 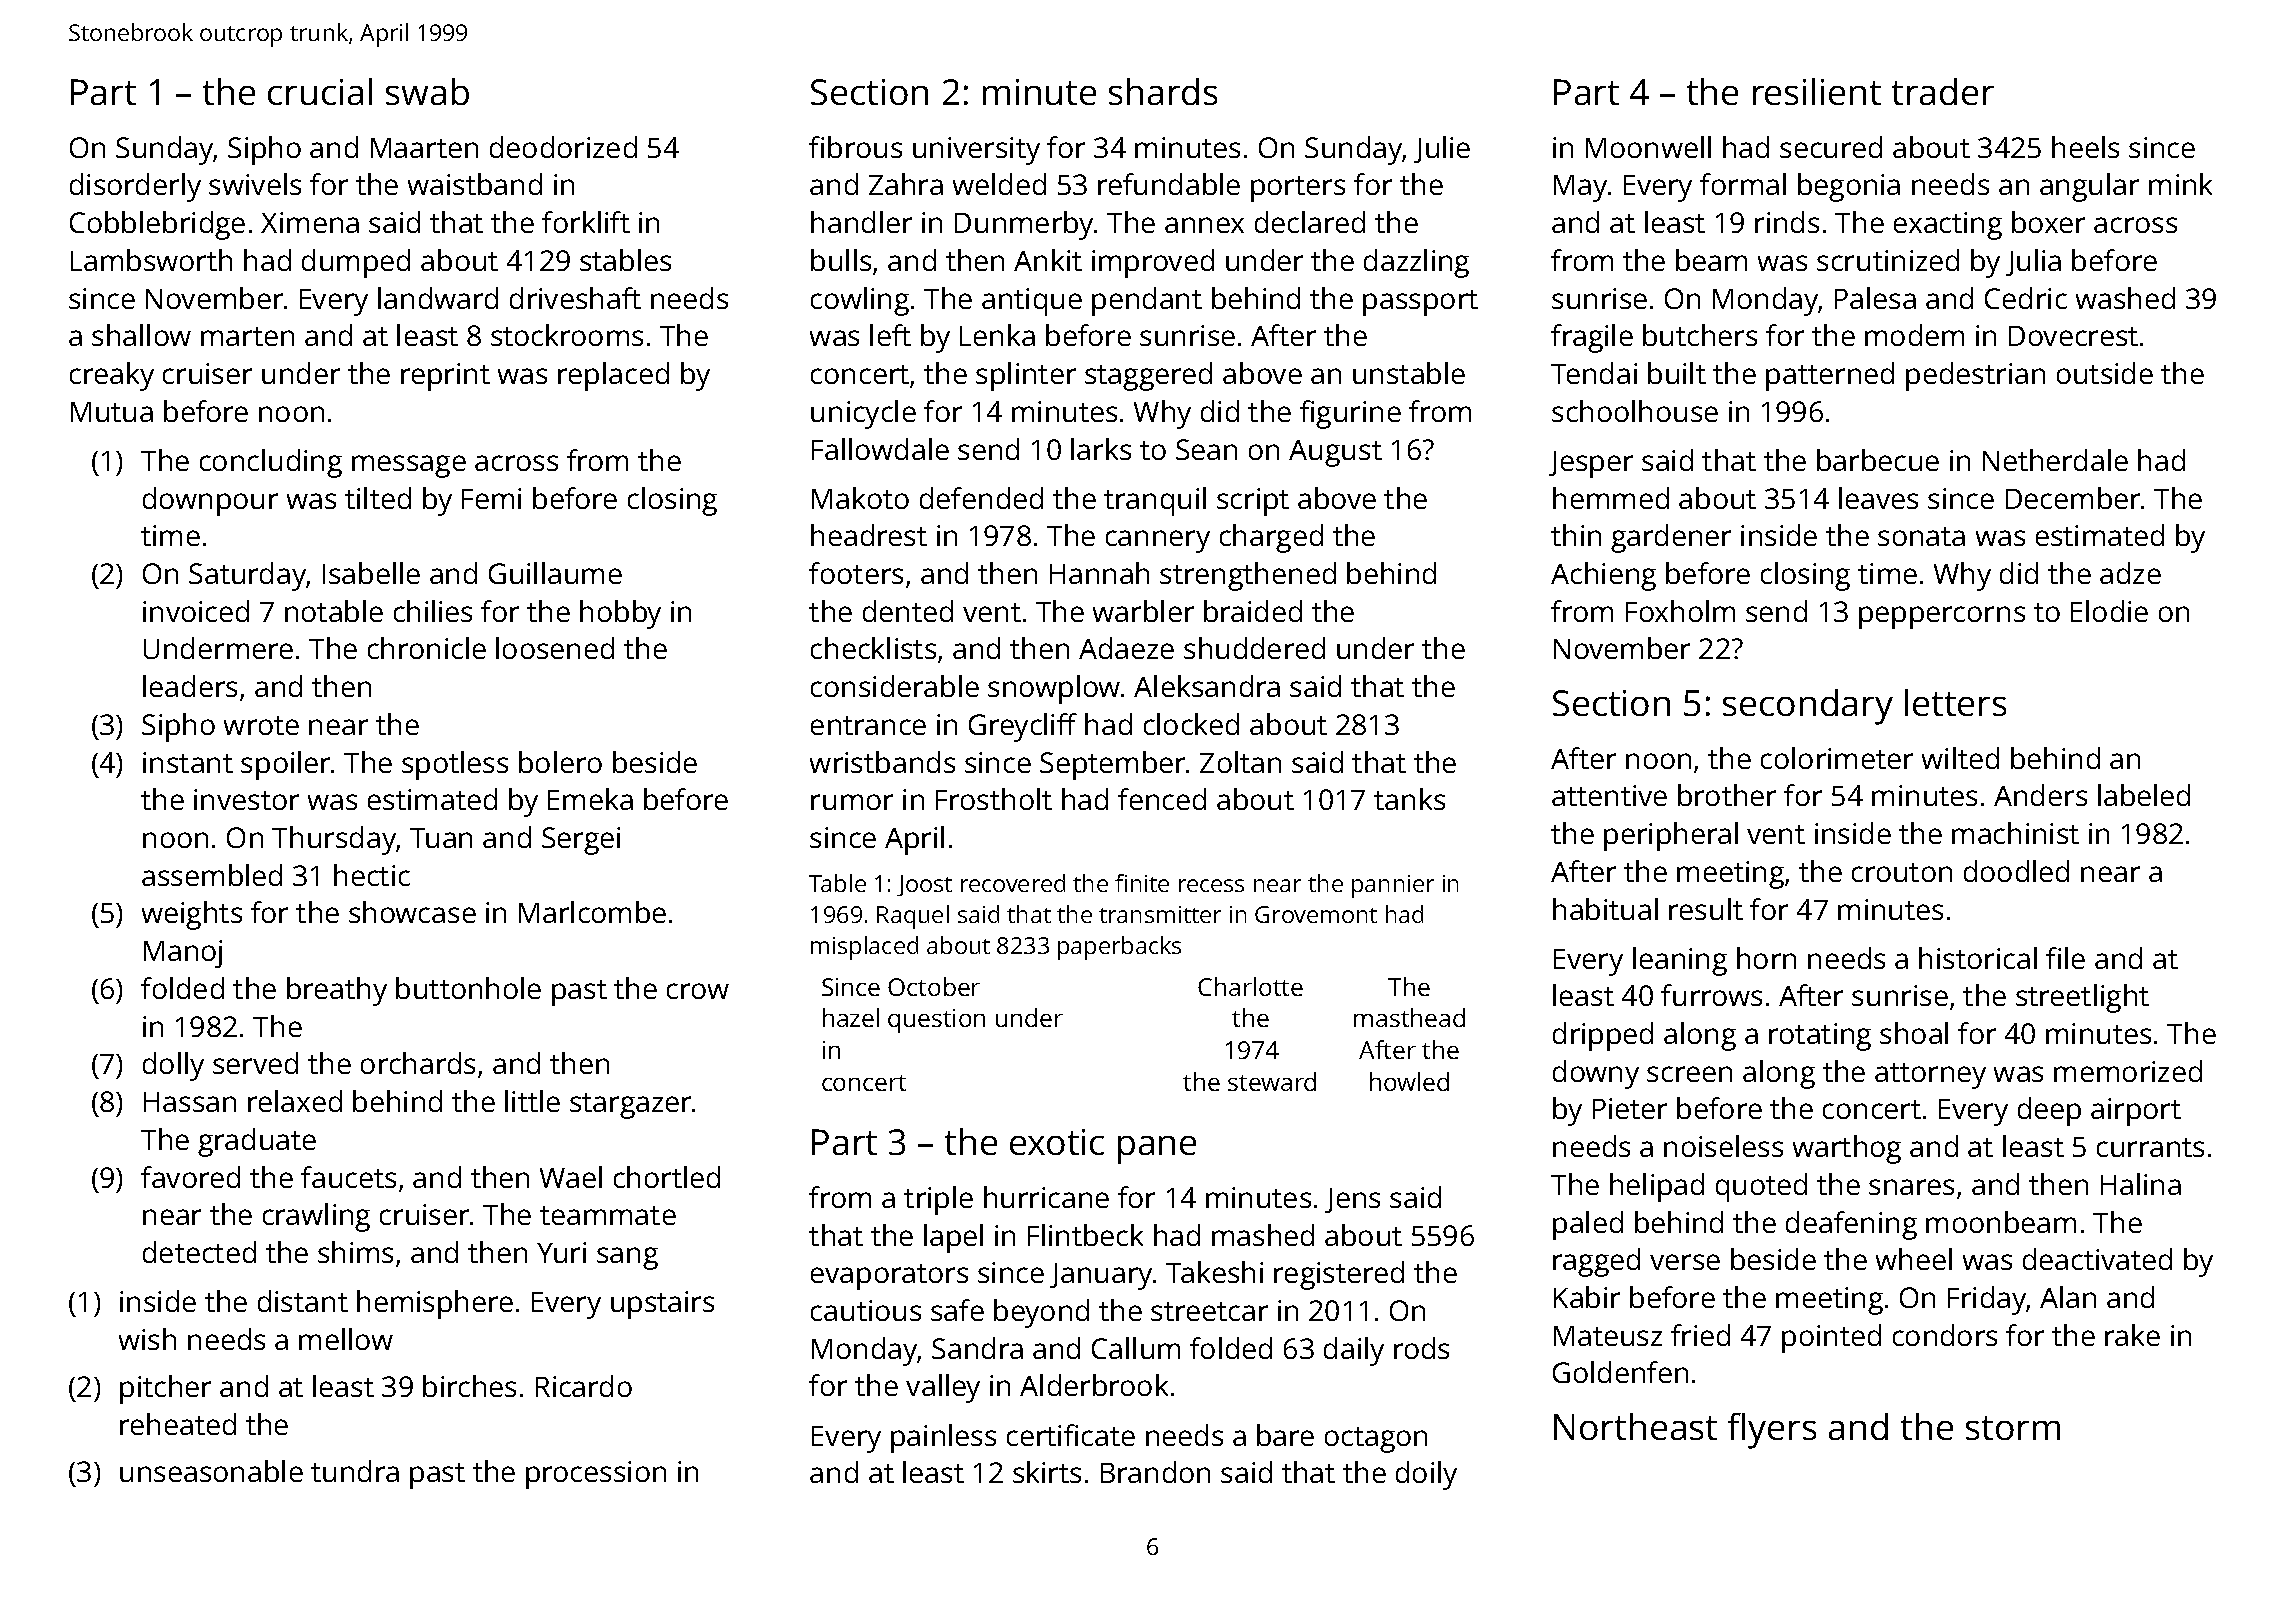 What do you see at coordinates (2144, 795) in the screenshot?
I see `labeled` at bounding box center [2144, 795].
